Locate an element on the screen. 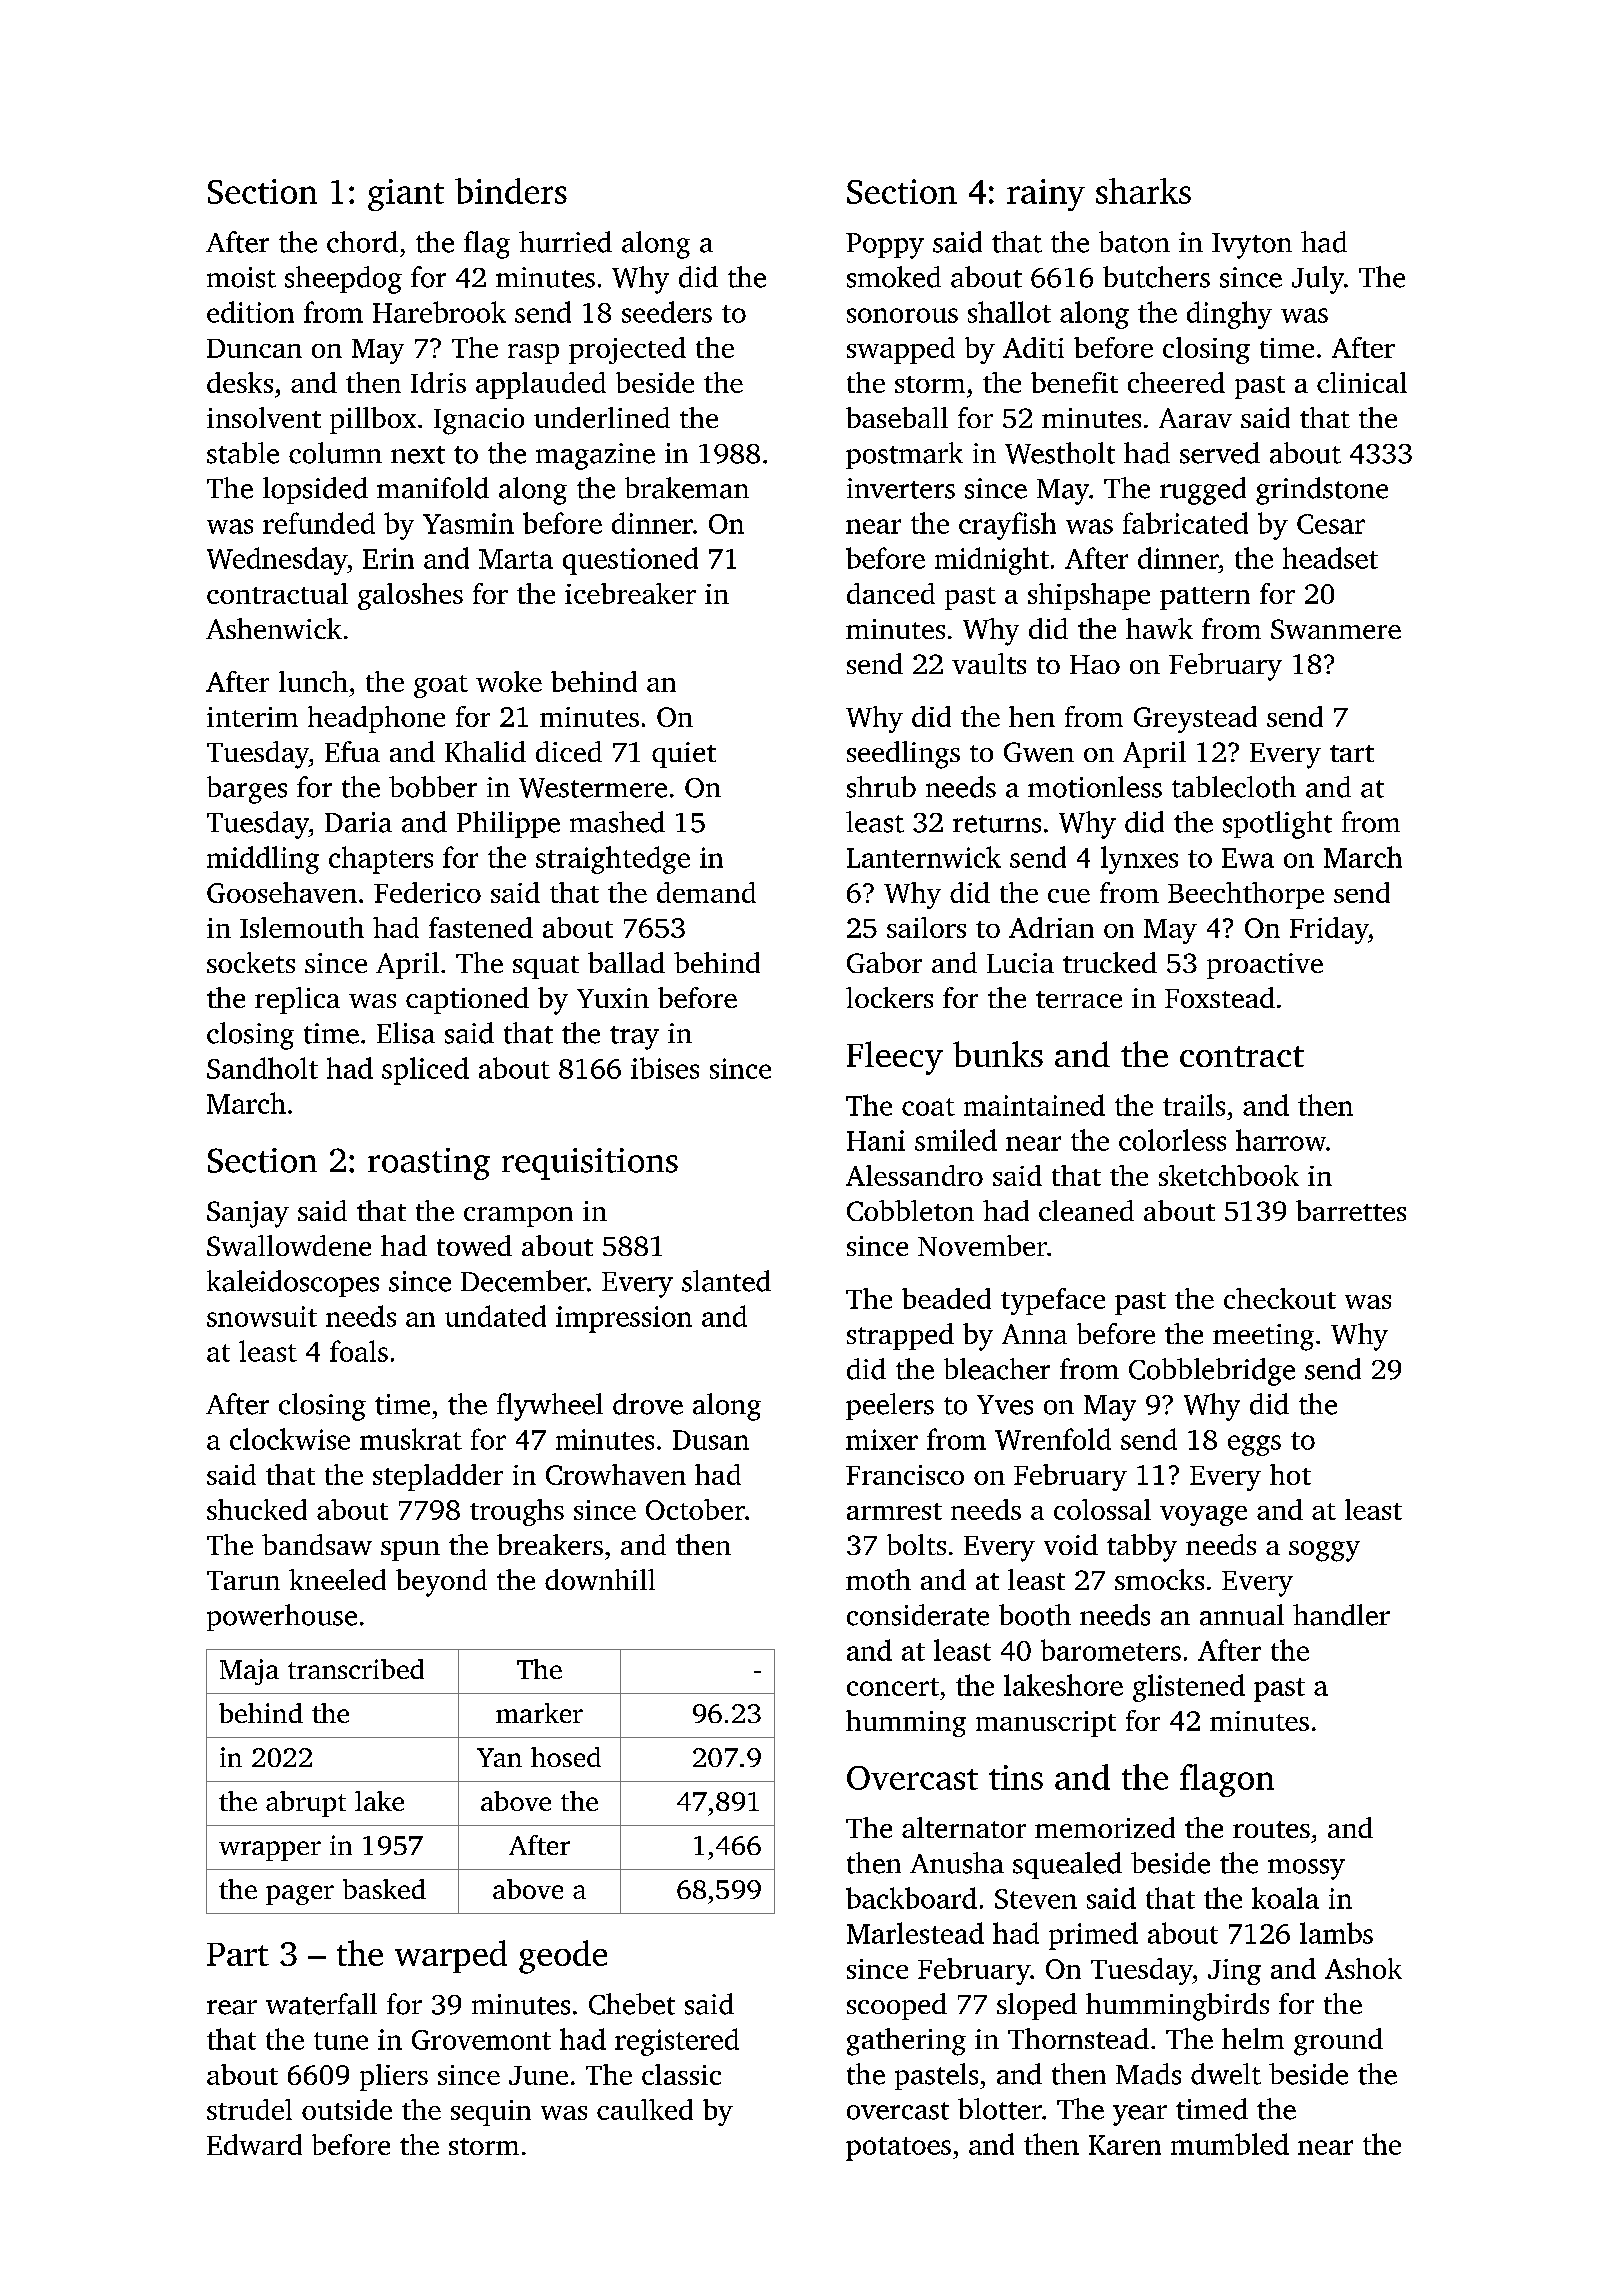 This screenshot has width=1620, height=2292. rainy is located at coordinates (1046, 195).
